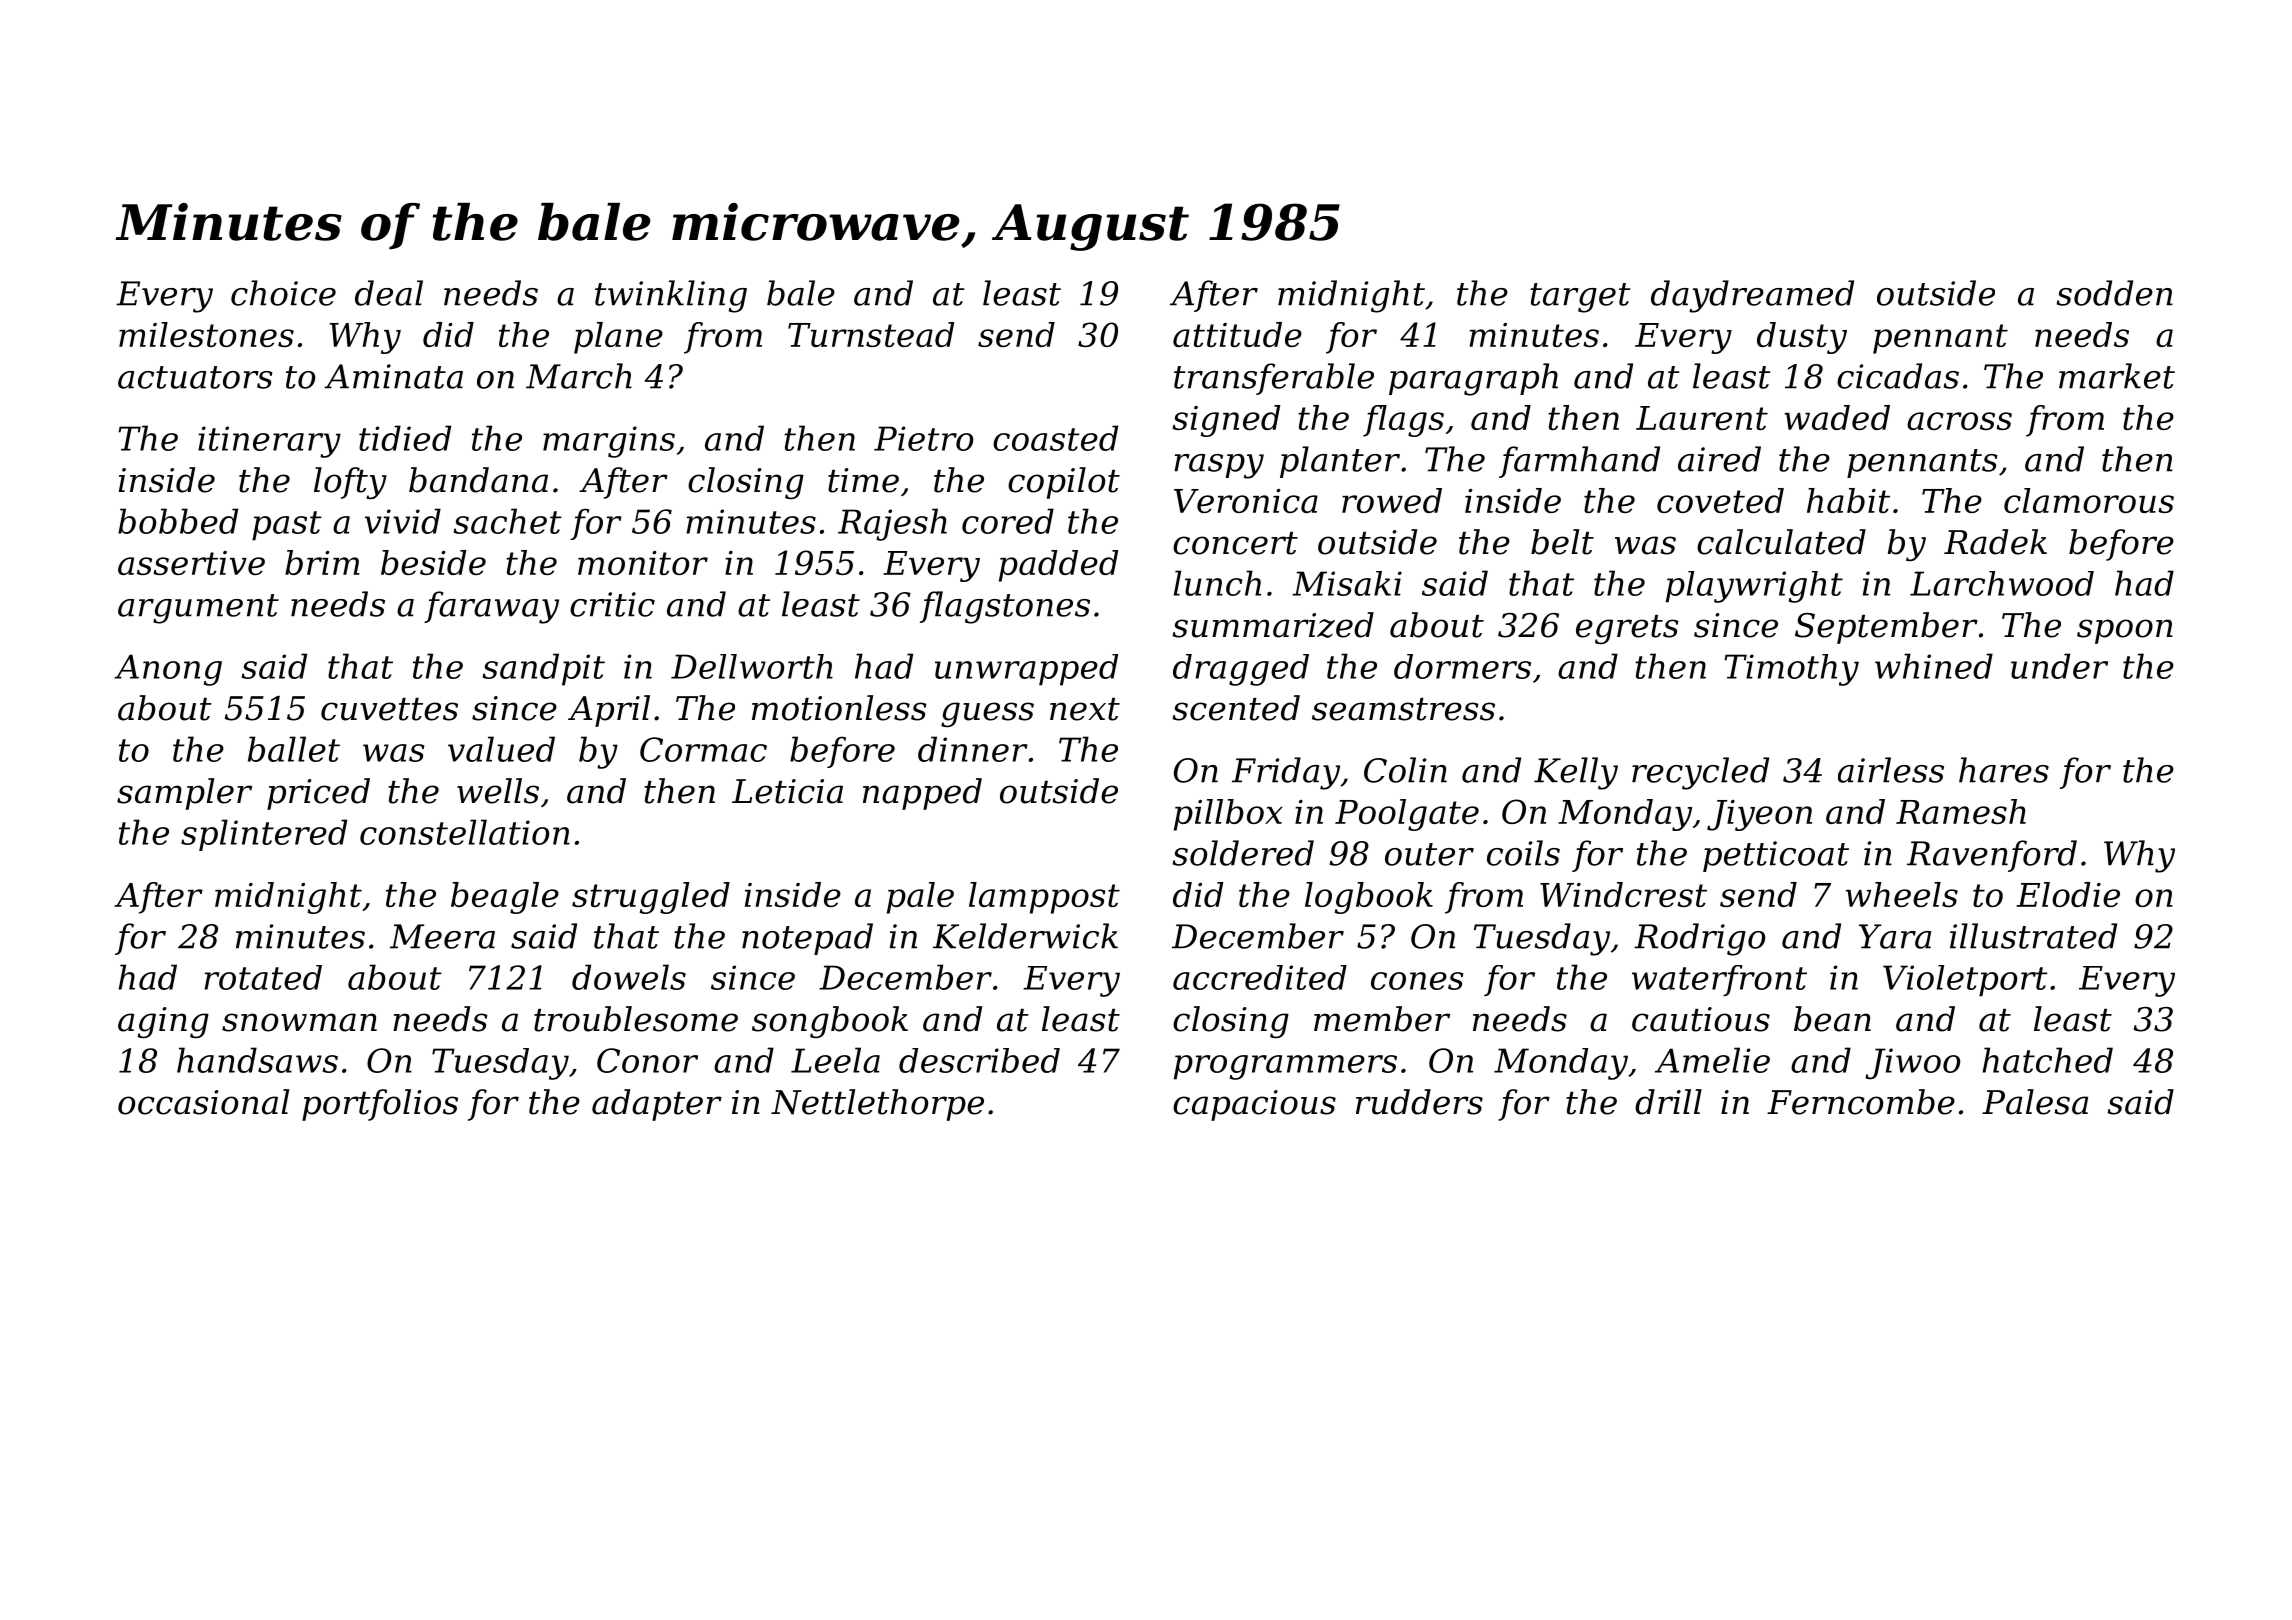  I want to click on pillbox, so click(1228, 815).
